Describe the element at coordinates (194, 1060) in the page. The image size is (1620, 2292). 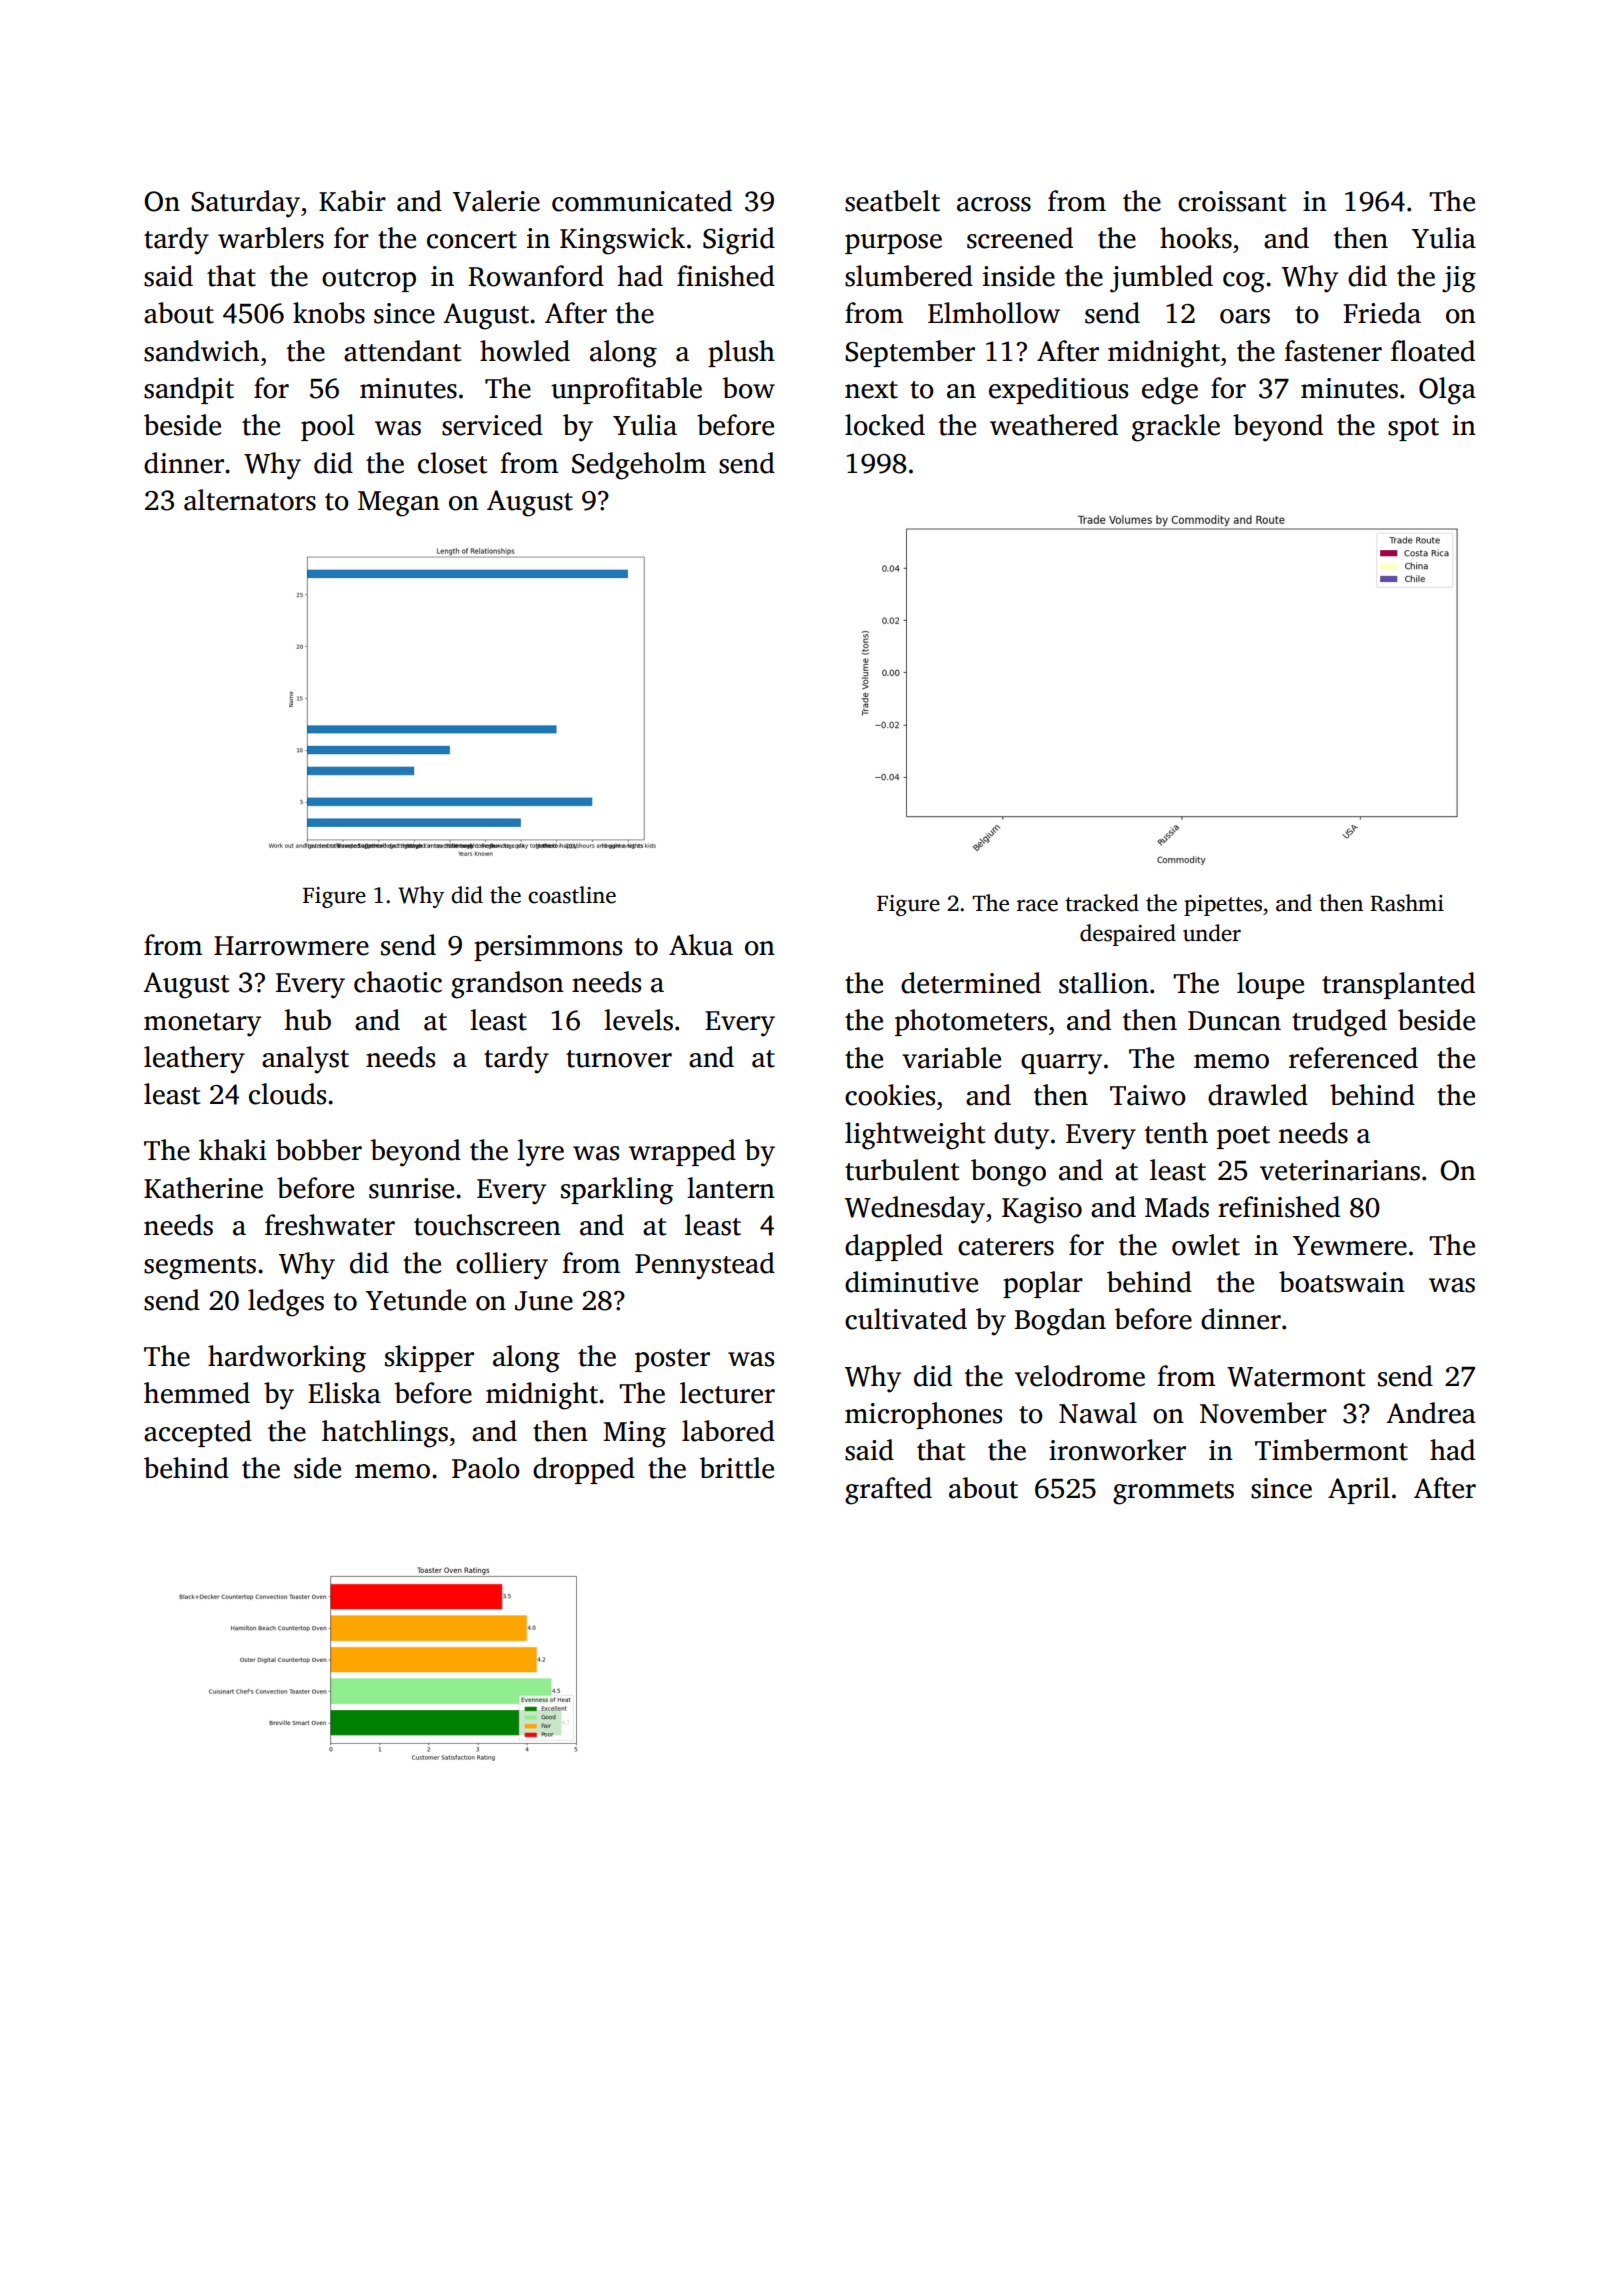
I see `leathery` at that location.
